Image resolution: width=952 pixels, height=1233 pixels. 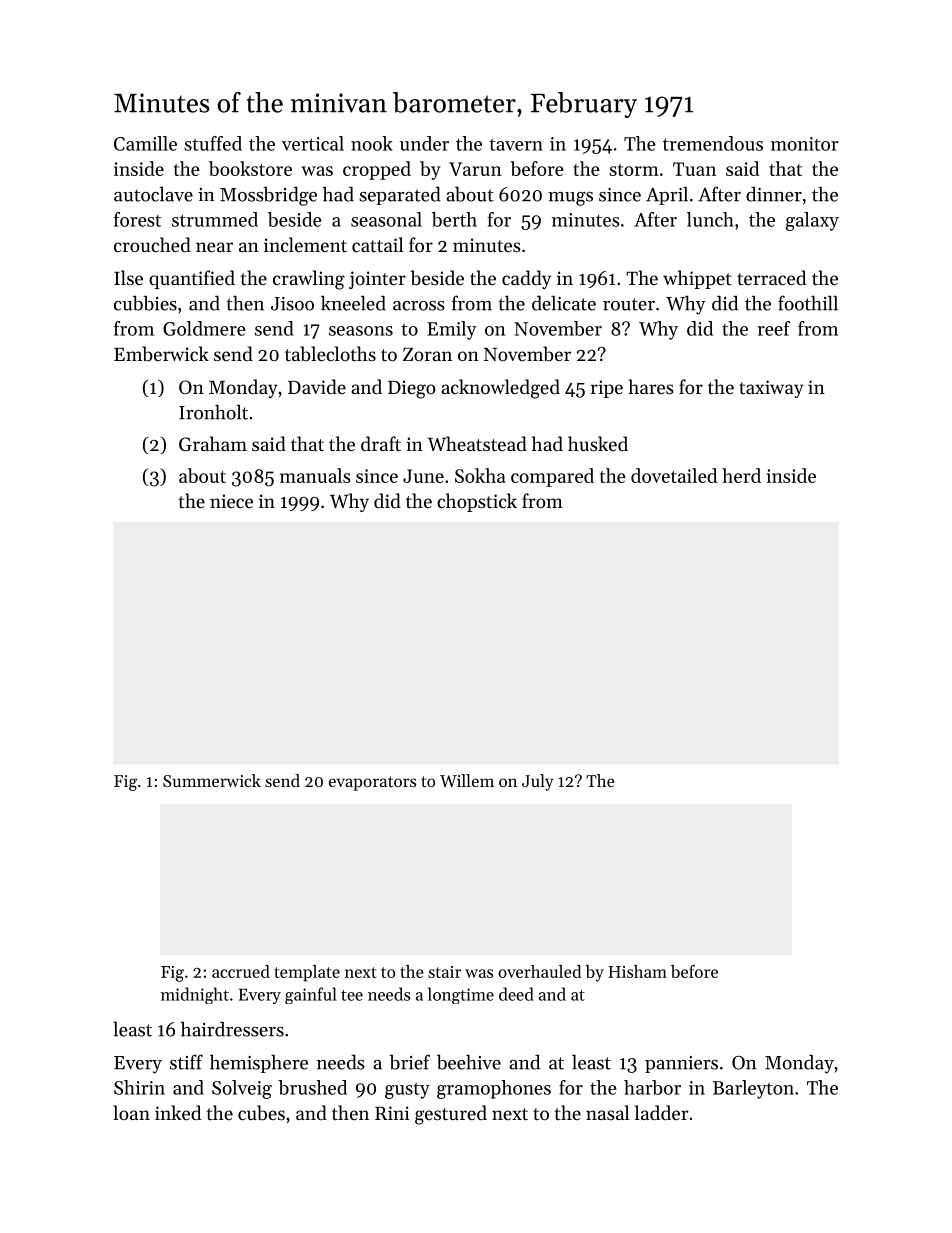 What do you see at coordinates (423, 476) in the image?
I see `June` at bounding box center [423, 476].
